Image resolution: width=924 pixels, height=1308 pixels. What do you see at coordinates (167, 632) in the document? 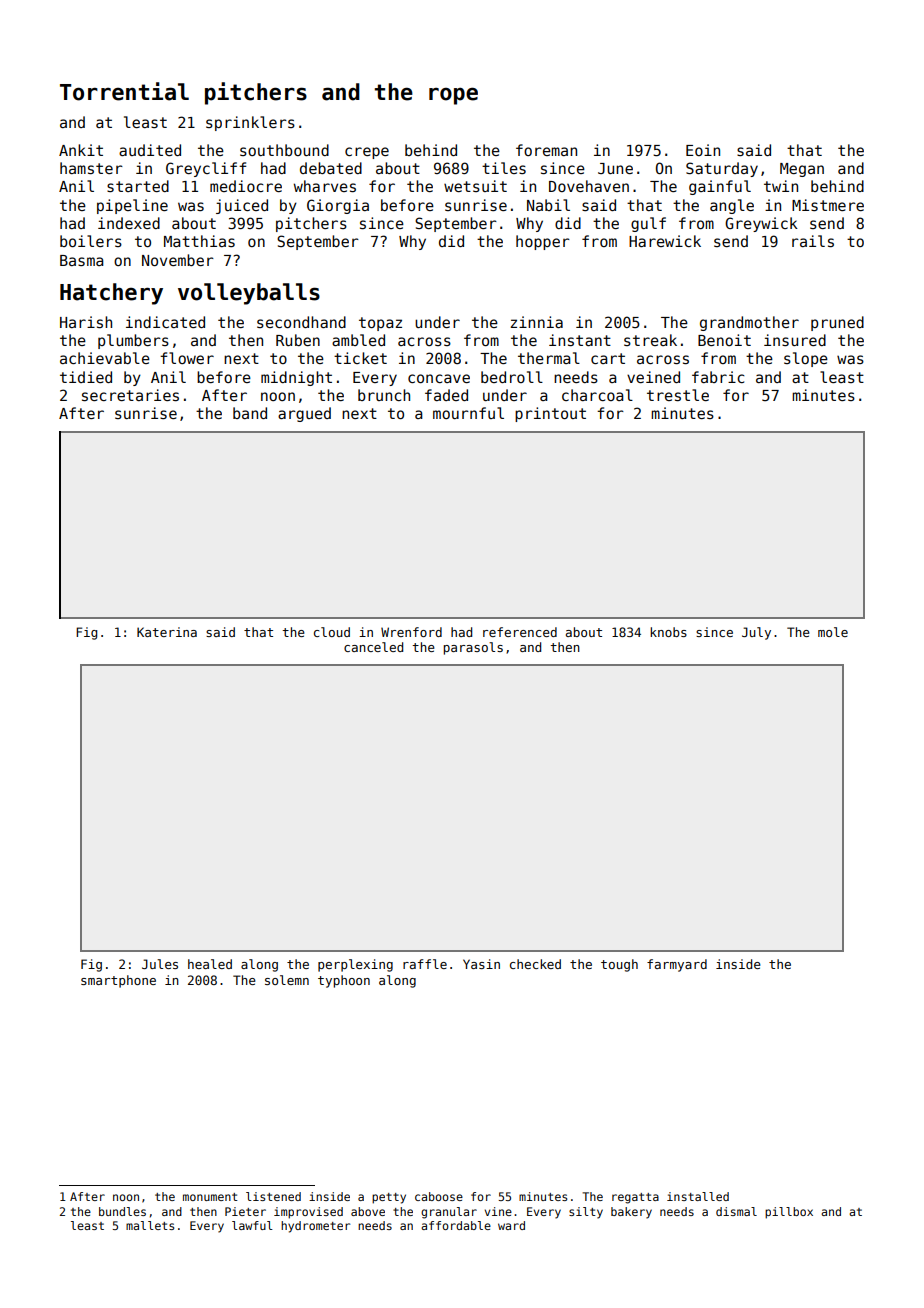
I see `Katerina` at bounding box center [167, 632].
